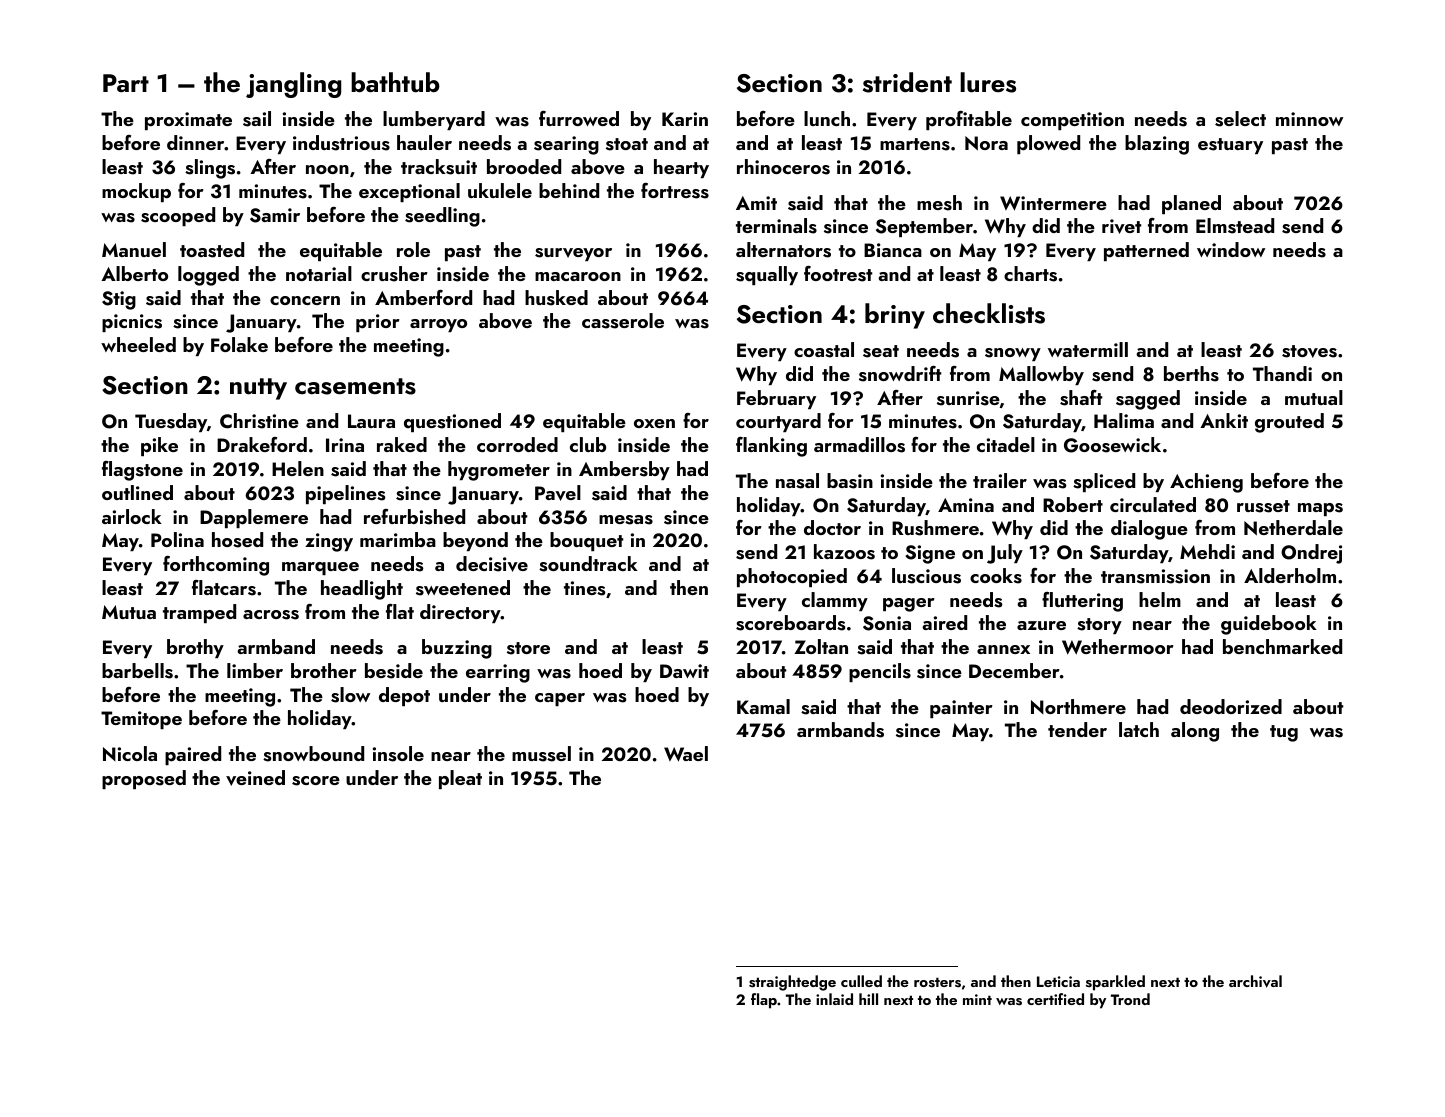 This image has width=1445, height=1117. Describe the element at coordinates (764, 1001) in the image. I see `flap` at that location.
